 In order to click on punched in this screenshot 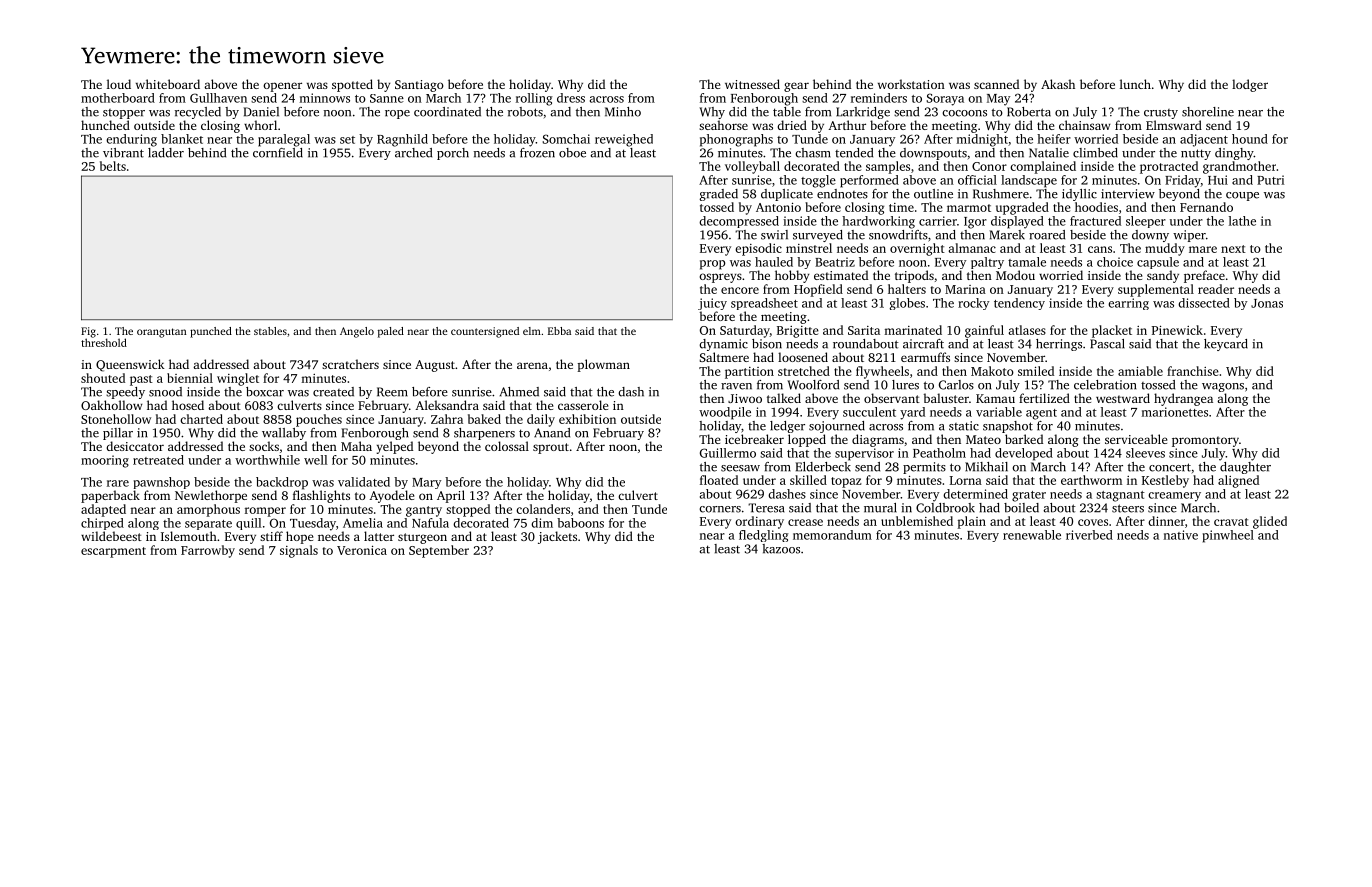, I will do `click(211, 332)`.
